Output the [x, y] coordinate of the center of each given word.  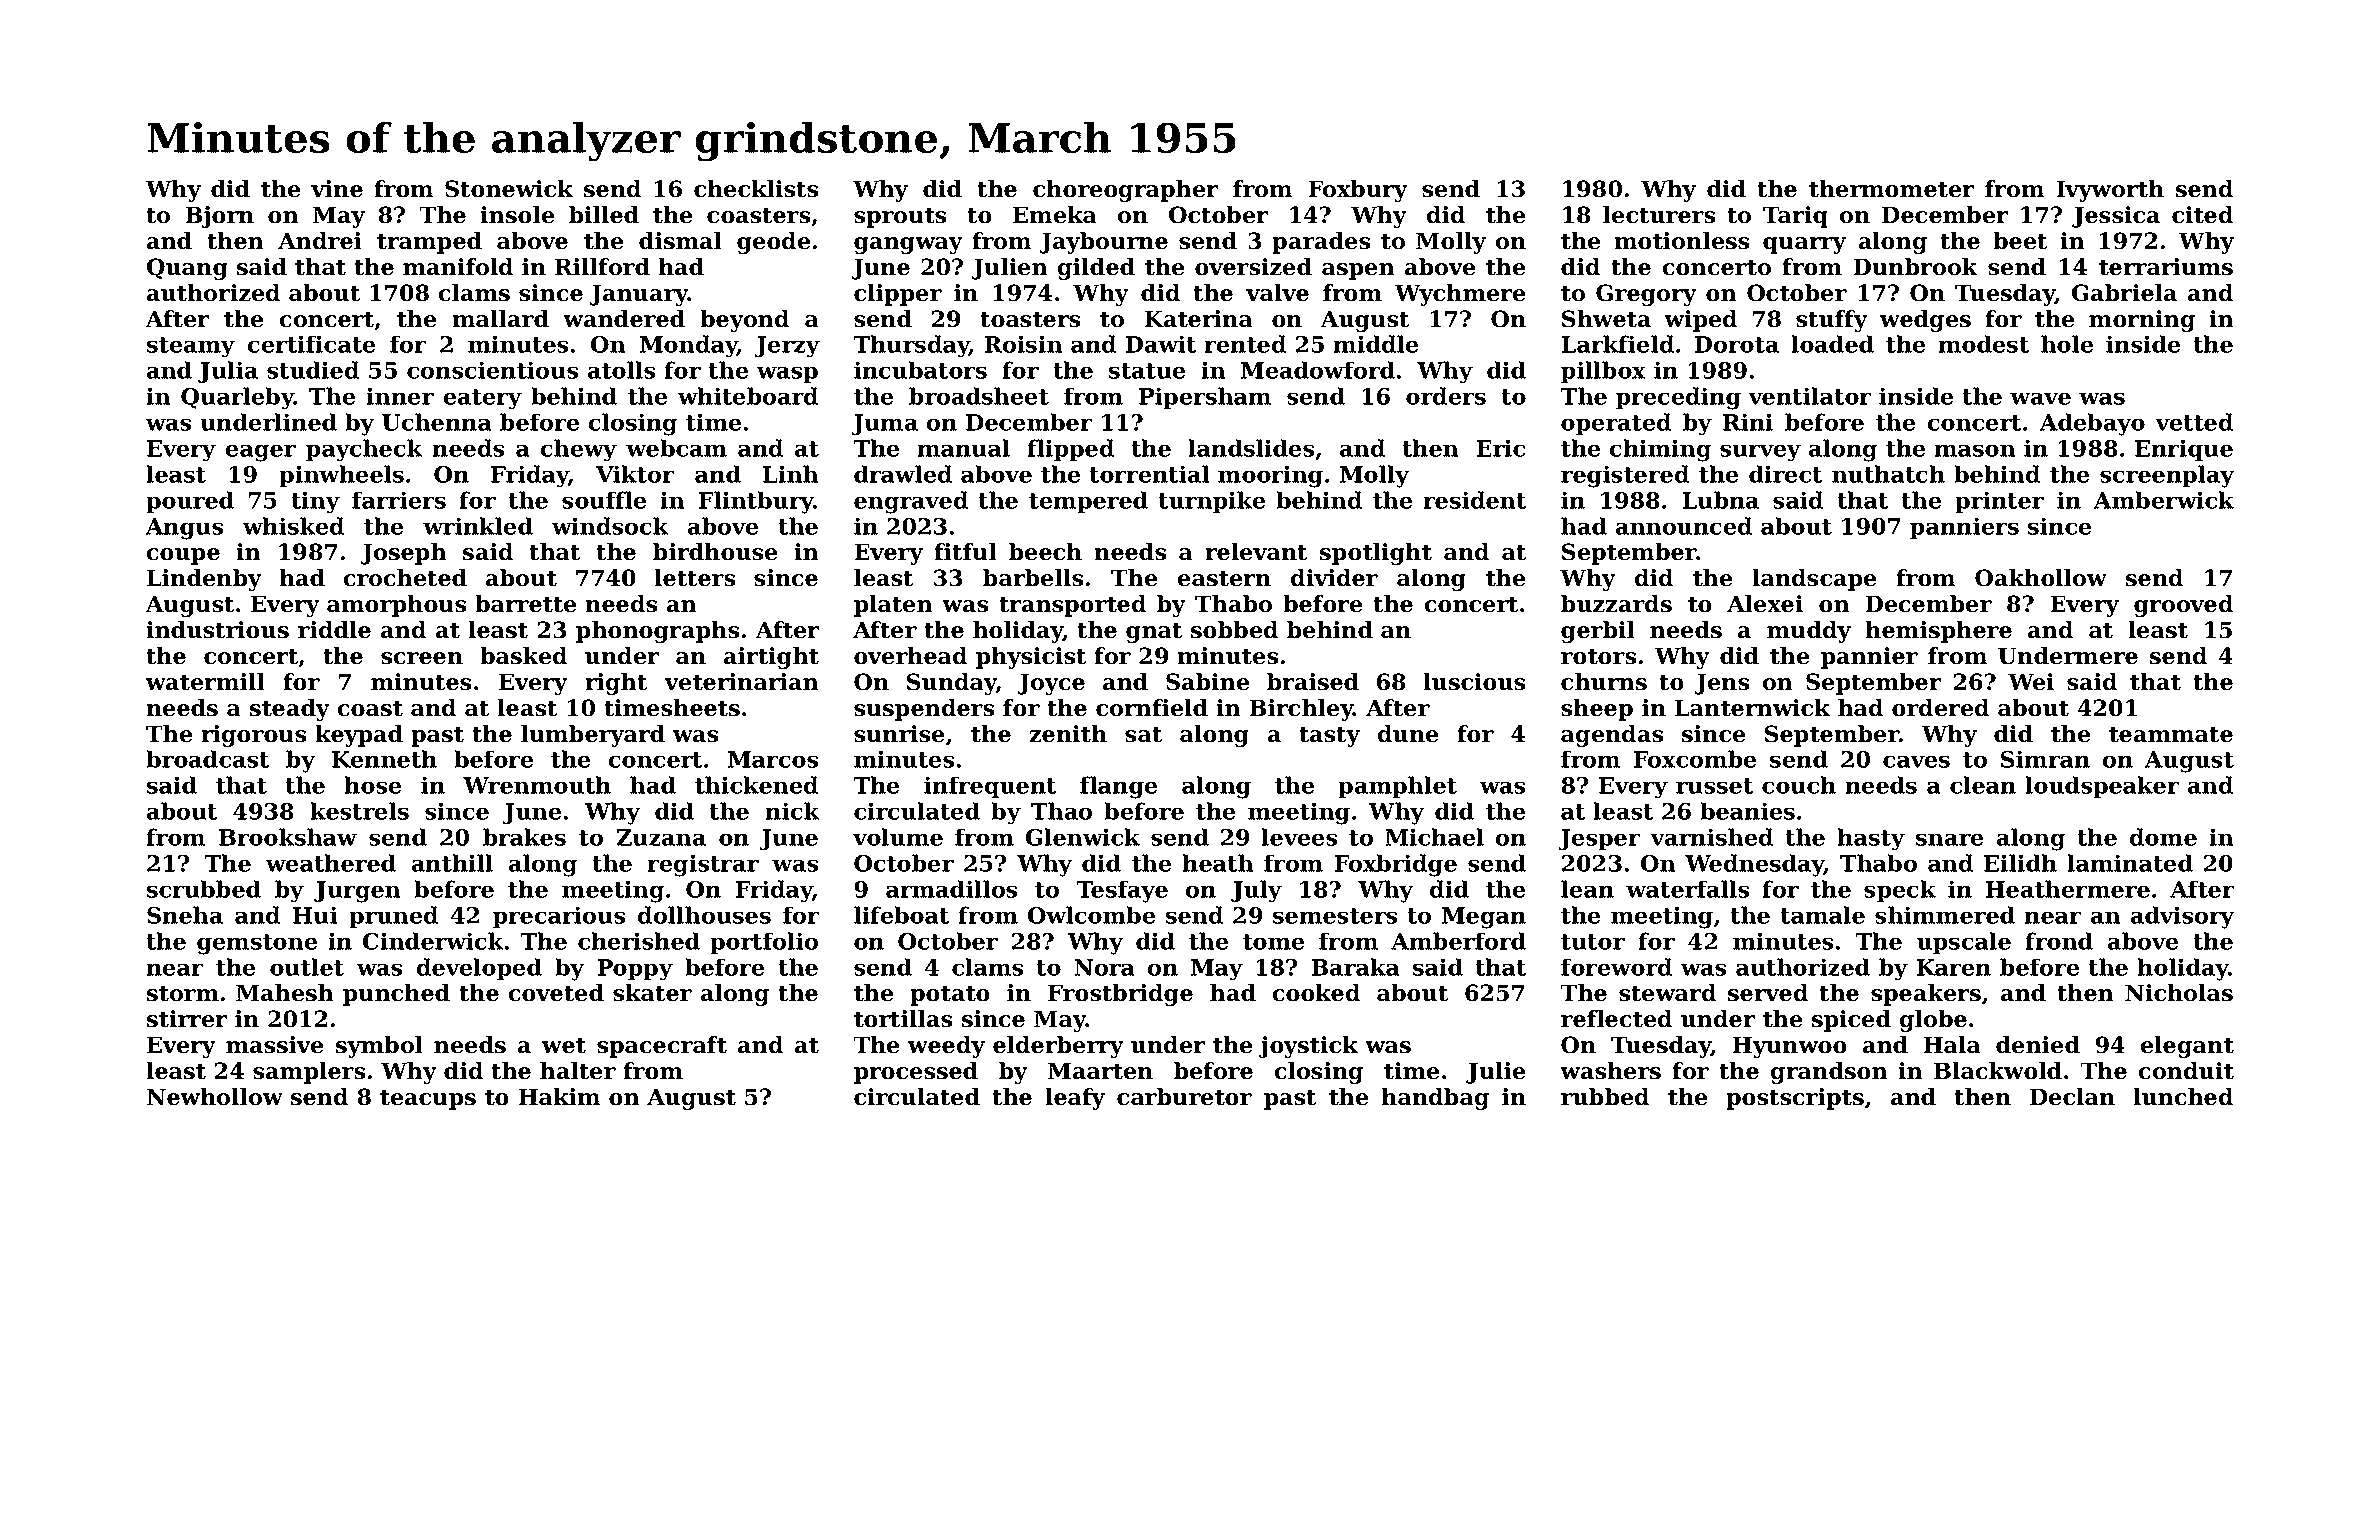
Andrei [320, 241]
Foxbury [1358, 191]
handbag [1435, 1099]
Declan [2072, 1097]
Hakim [559, 1097]
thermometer [1891, 189]
